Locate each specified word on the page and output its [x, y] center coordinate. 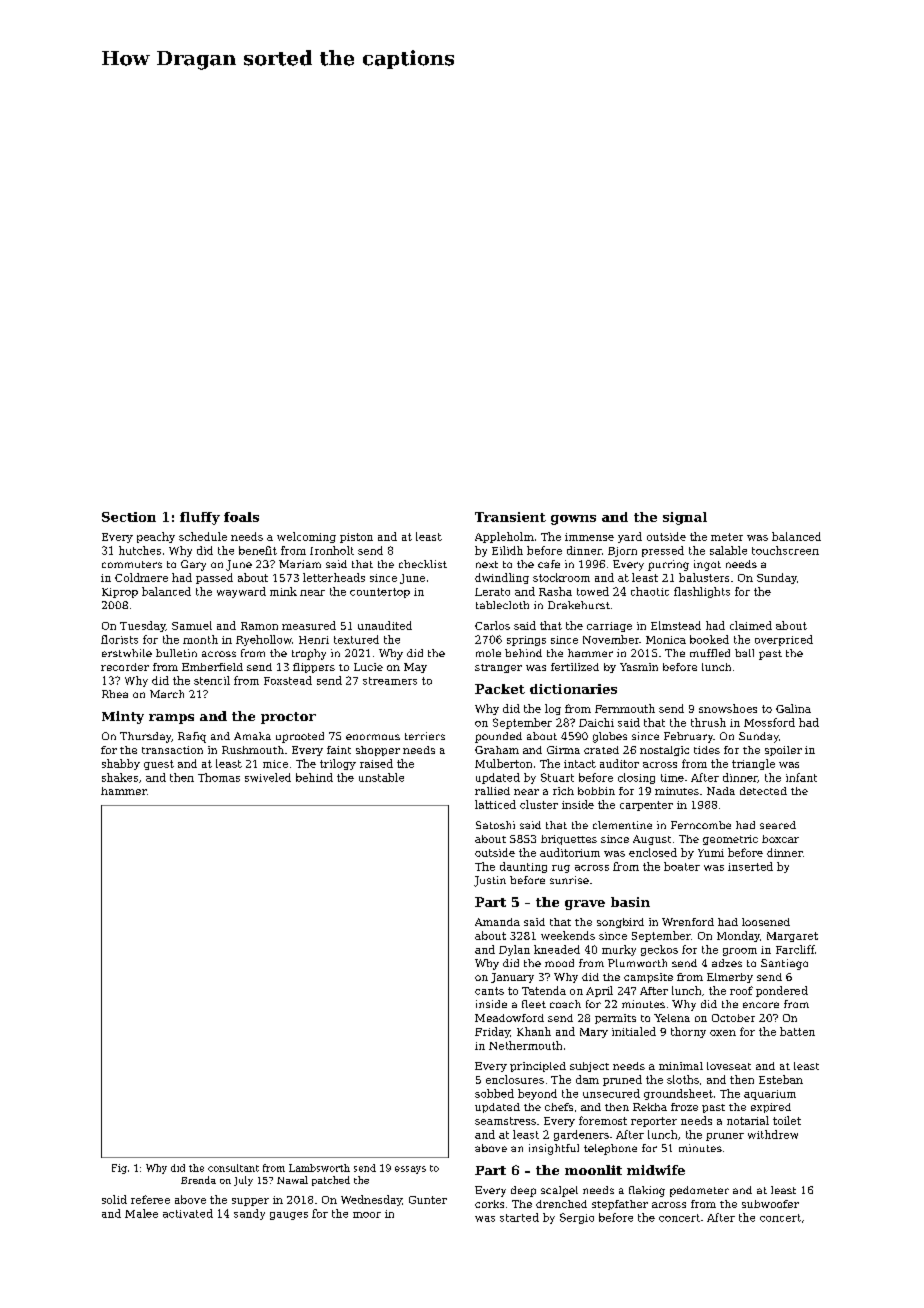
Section [129, 517]
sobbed [494, 1093]
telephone [610, 1149]
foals [241, 517]
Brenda [198, 1180]
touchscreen [785, 550]
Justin [490, 881]
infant [801, 777]
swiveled [268, 777]
